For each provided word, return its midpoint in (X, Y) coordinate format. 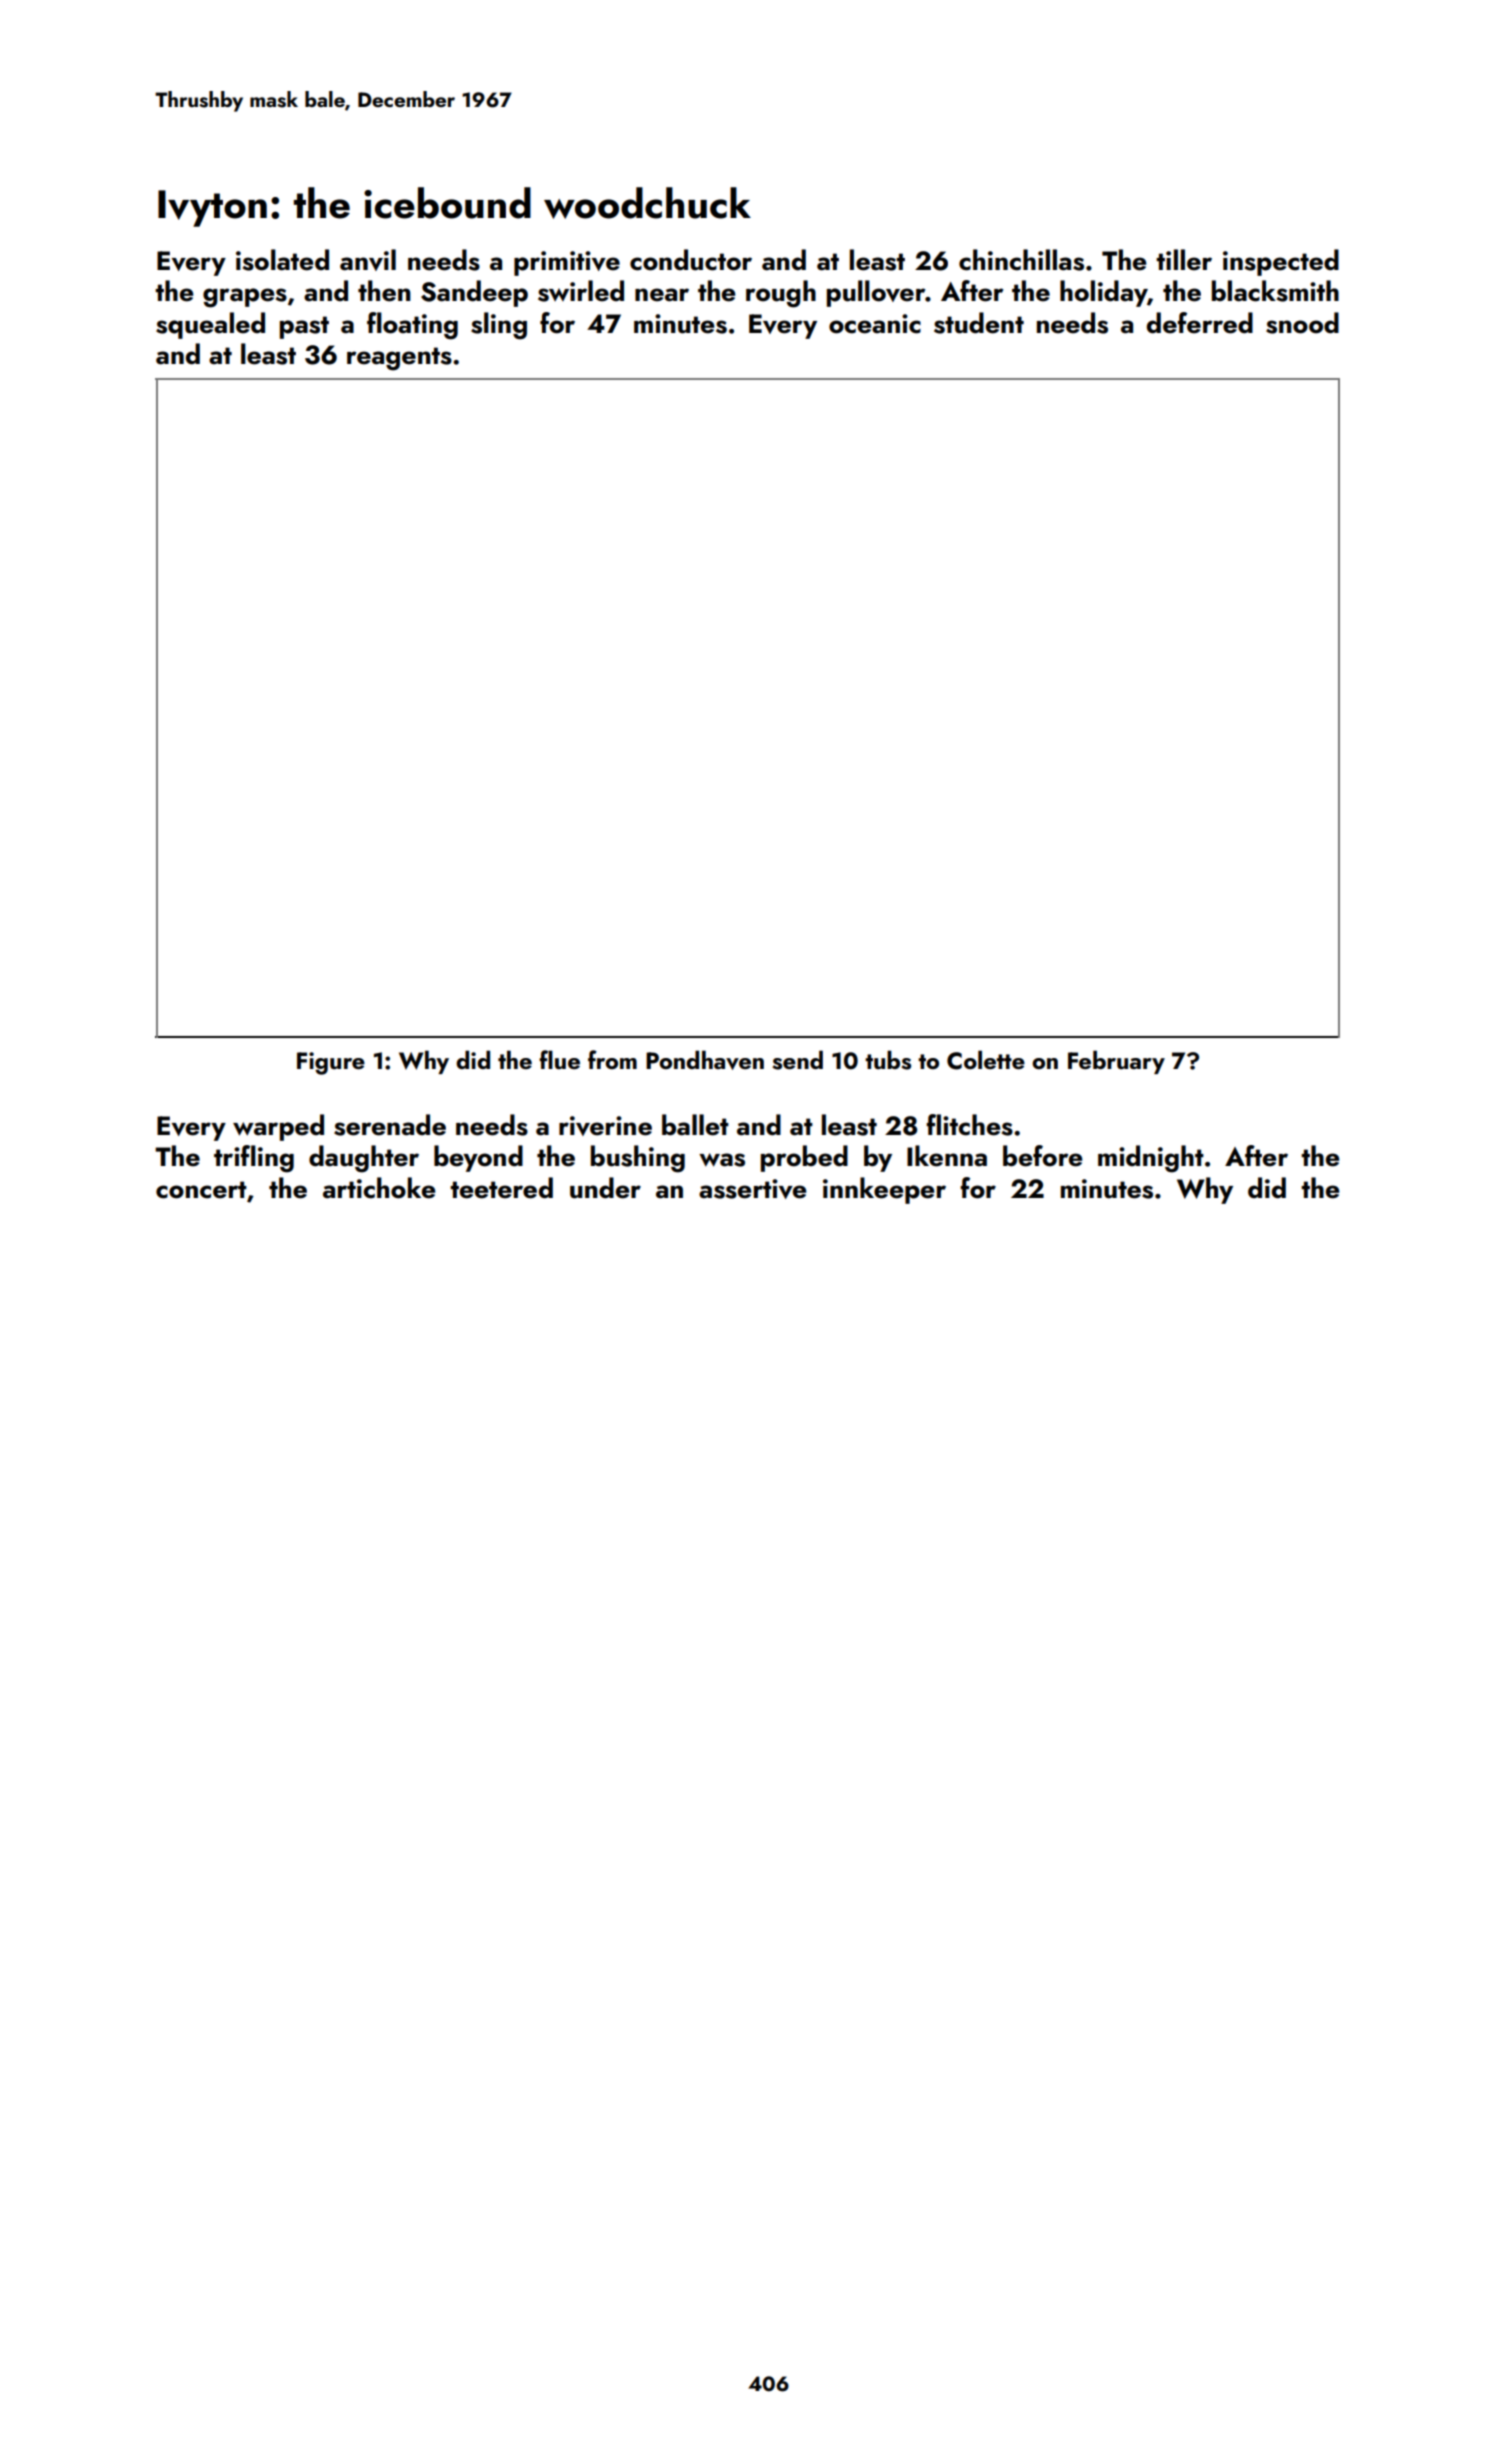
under (605, 1188)
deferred (1200, 323)
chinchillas (1021, 260)
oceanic (875, 324)
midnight (1151, 1159)
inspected (1281, 262)
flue (559, 1059)
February (1116, 1062)
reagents (399, 359)
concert (201, 1190)
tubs (888, 1060)
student (979, 323)
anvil (368, 260)
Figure (331, 1063)
